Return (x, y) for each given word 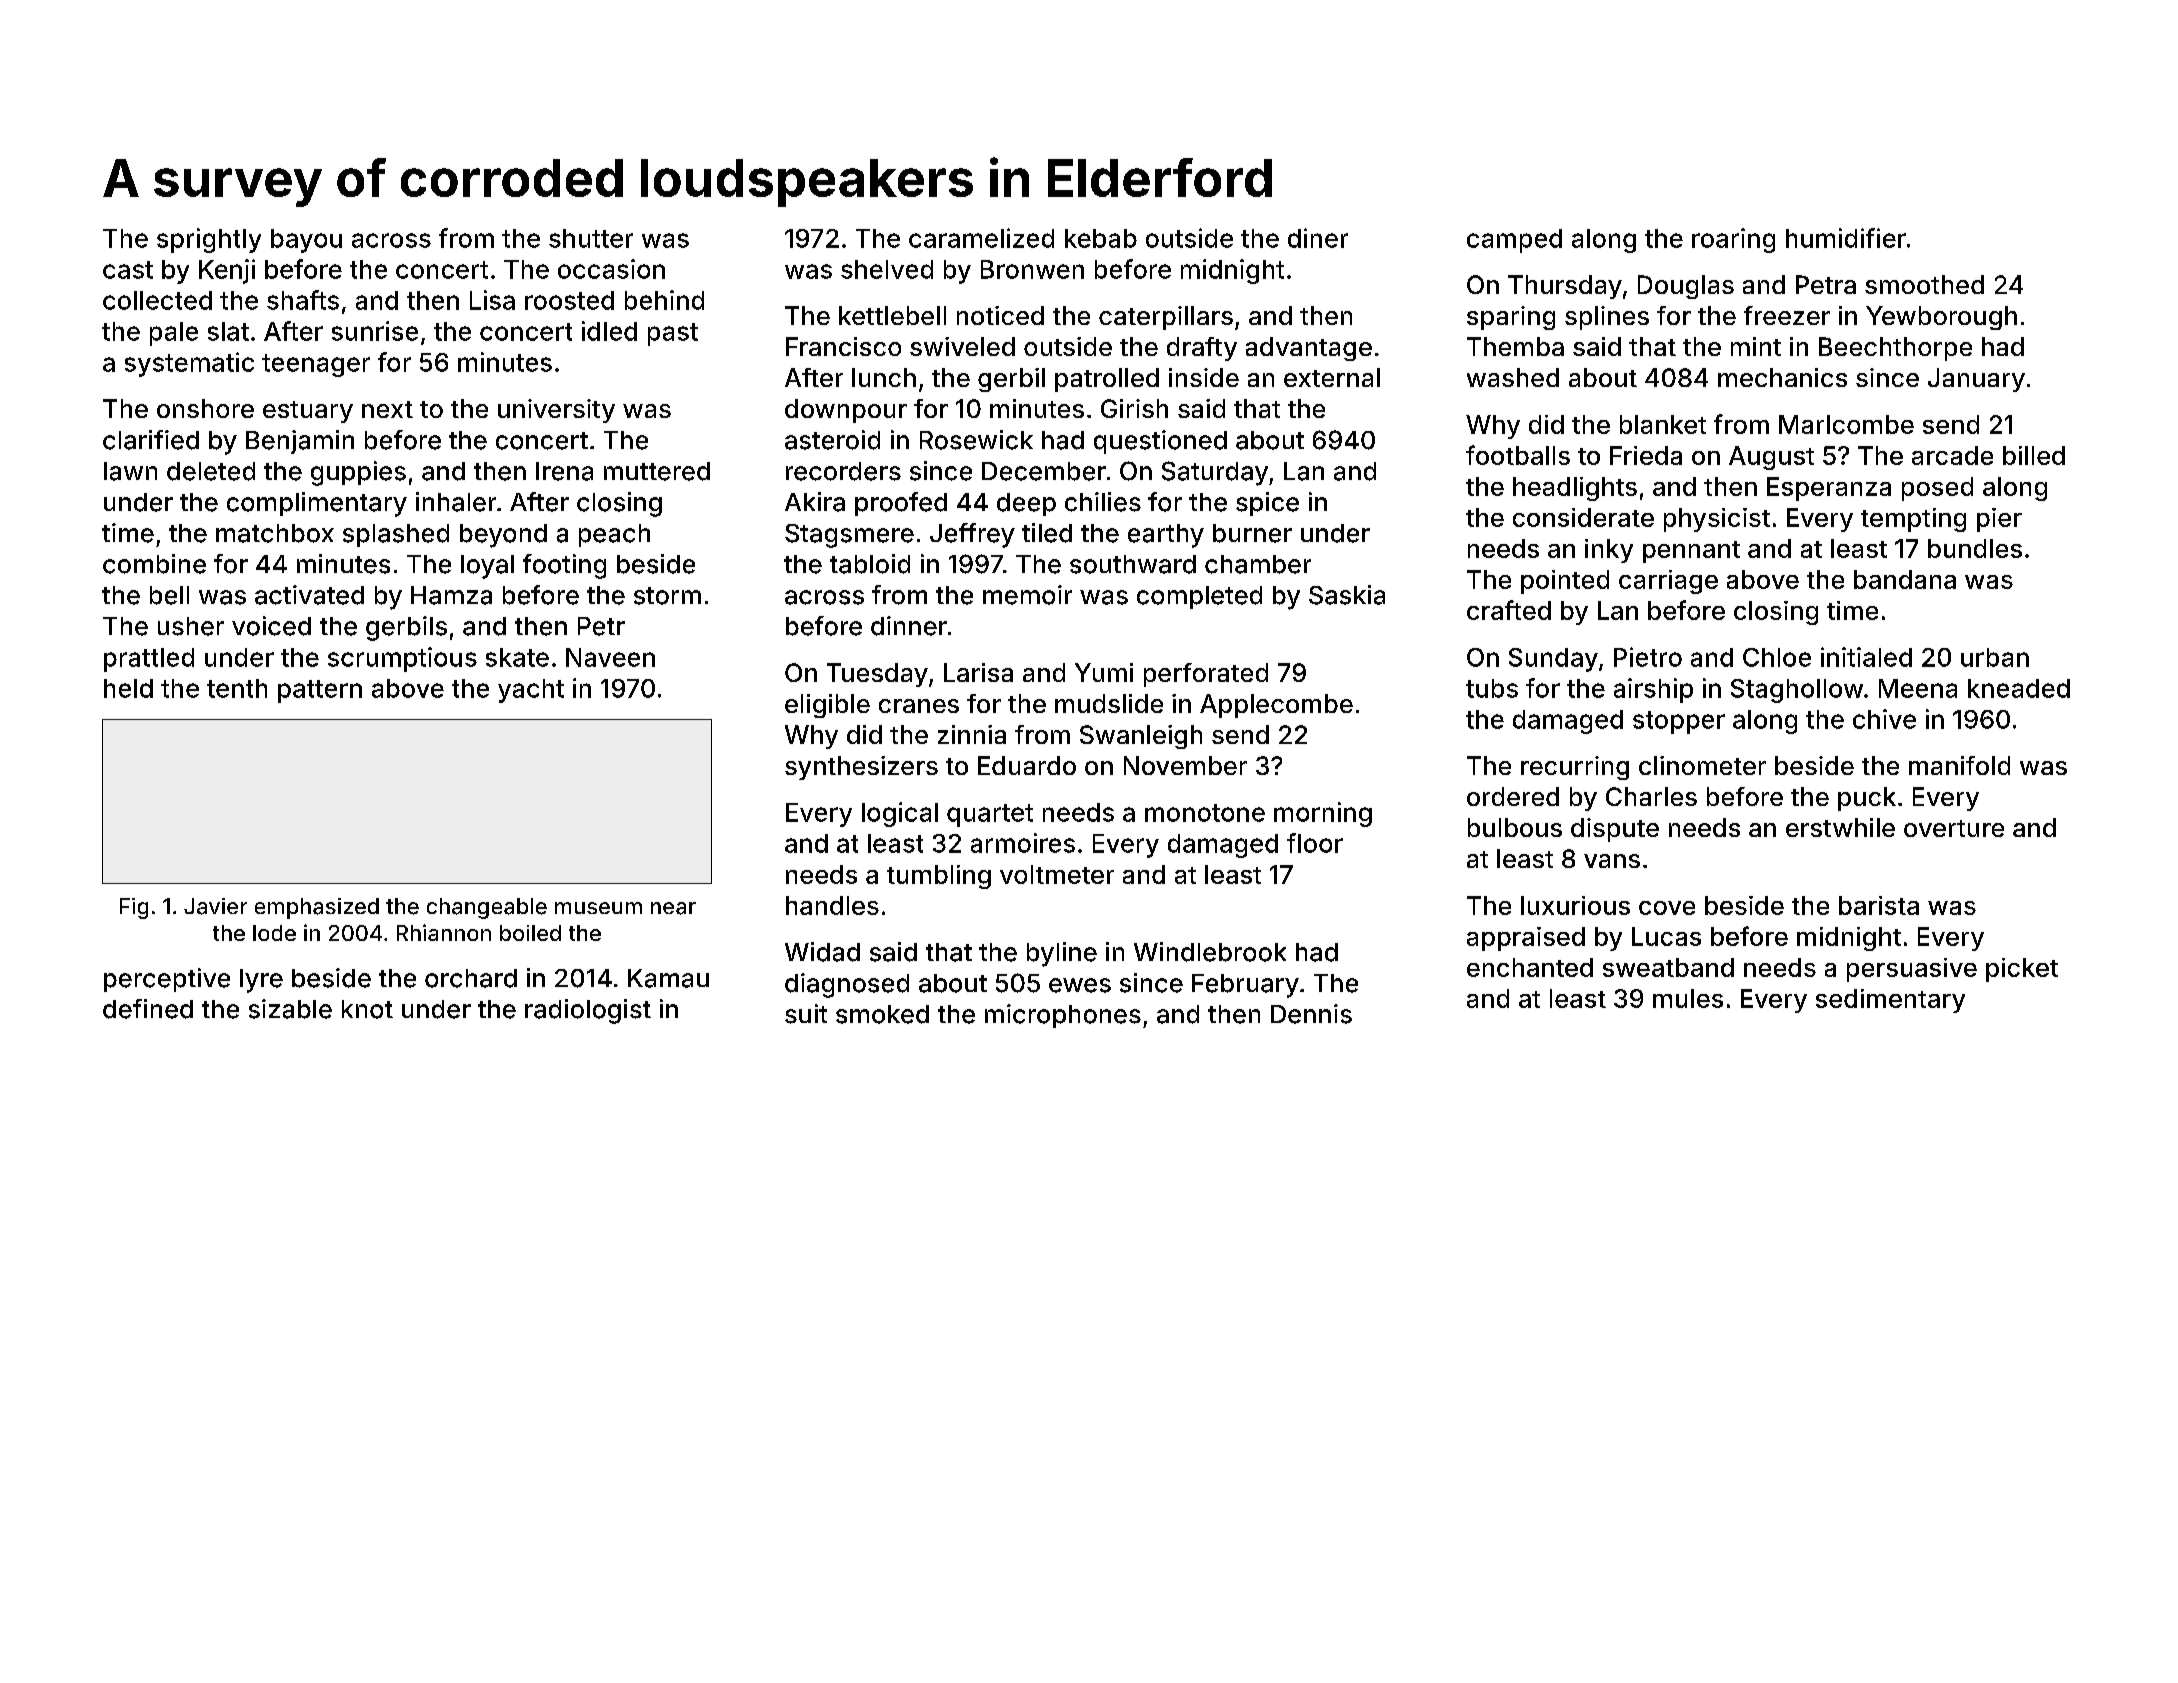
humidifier (1846, 238)
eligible (827, 706)
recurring (1575, 768)
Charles (1651, 796)
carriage (1668, 582)
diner (1318, 238)
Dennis (1311, 1014)
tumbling (939, 877)
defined (148, 1009)
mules (1688, 998)
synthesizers (861, 768)
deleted (211, 471)
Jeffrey (972, 535)
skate (517, 657)
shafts (303, 300)
